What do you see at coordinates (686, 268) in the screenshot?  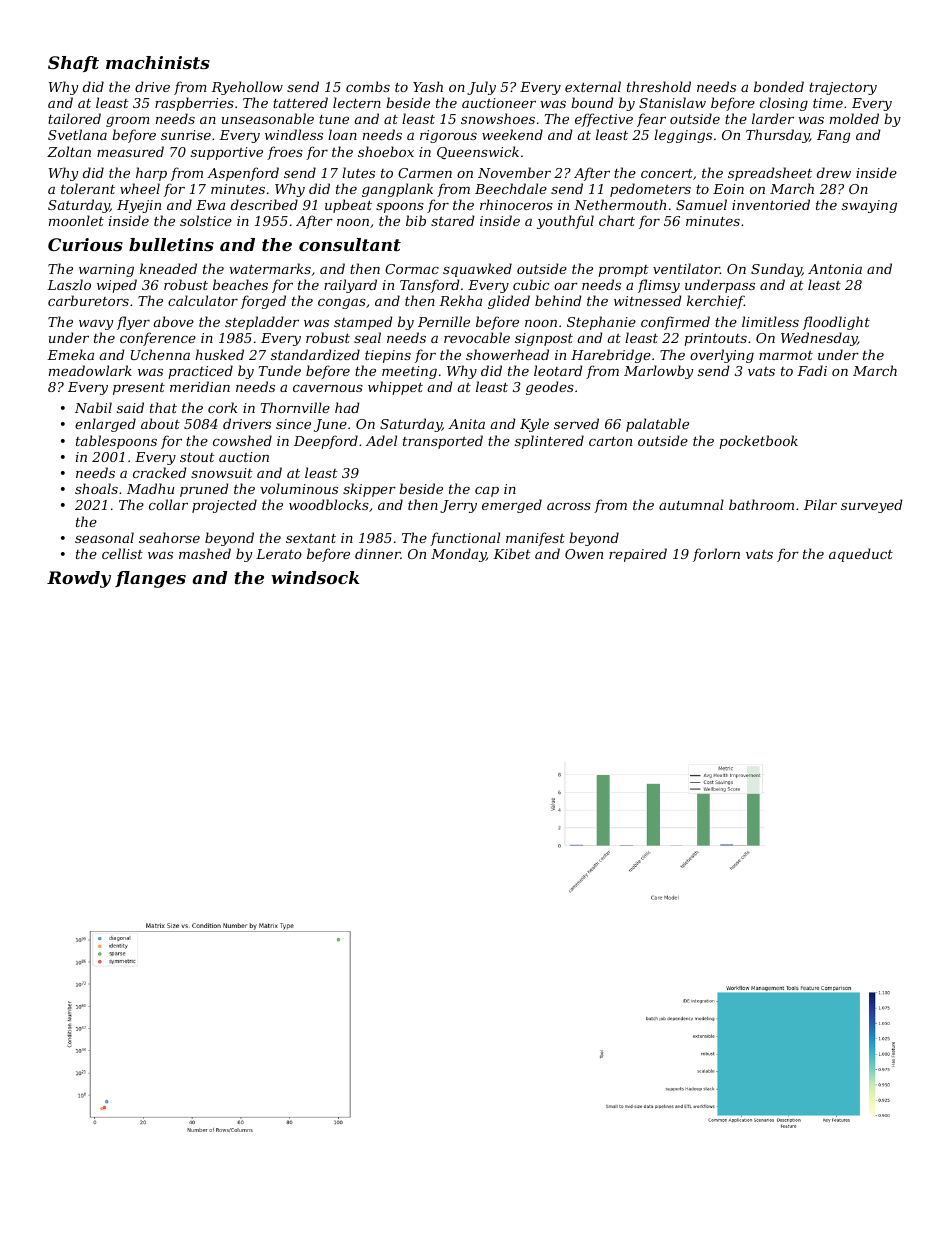 I see `ventilator` at bounding box center [686, 268].
